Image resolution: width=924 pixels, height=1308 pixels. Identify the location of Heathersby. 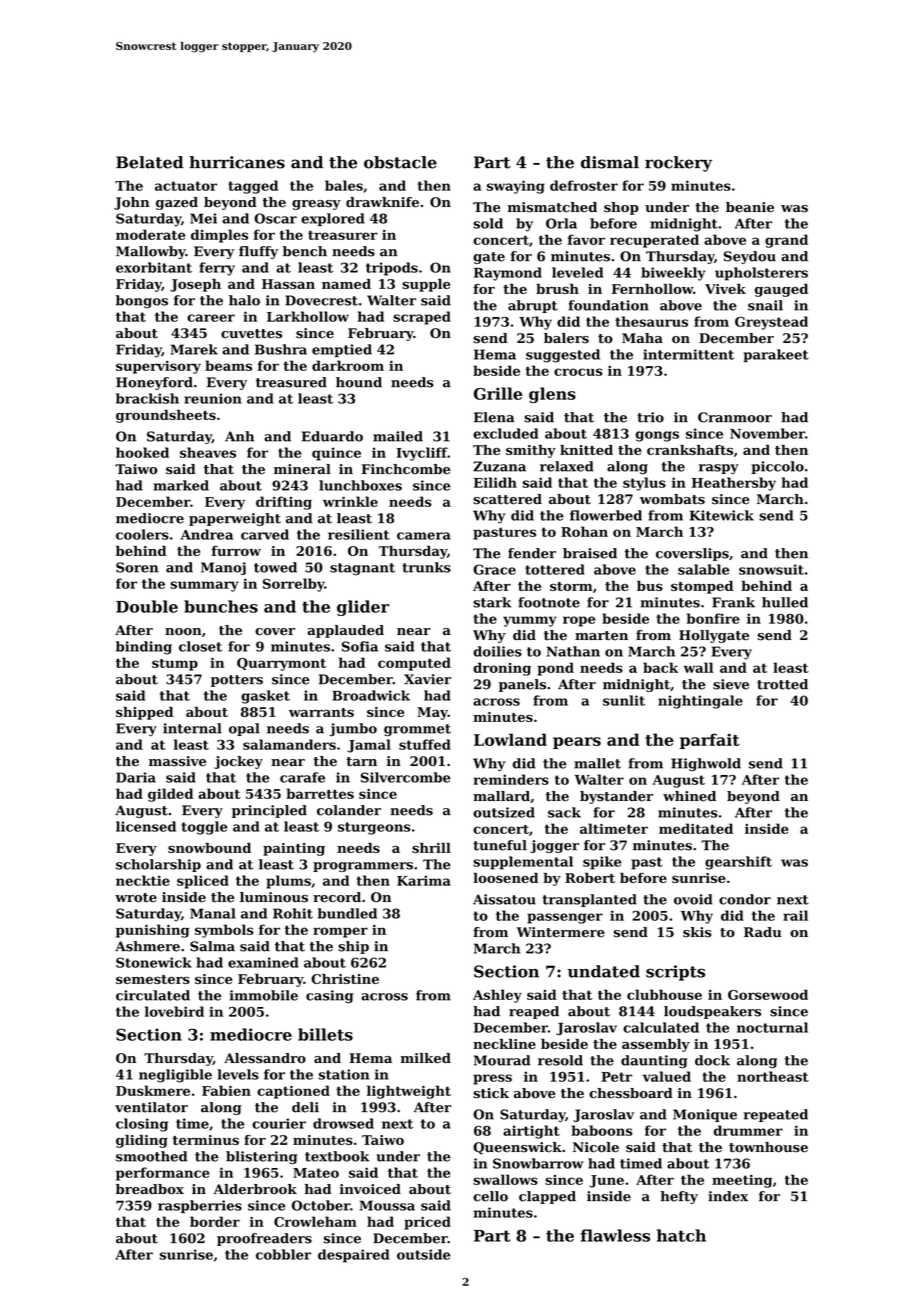
(734, 484).
